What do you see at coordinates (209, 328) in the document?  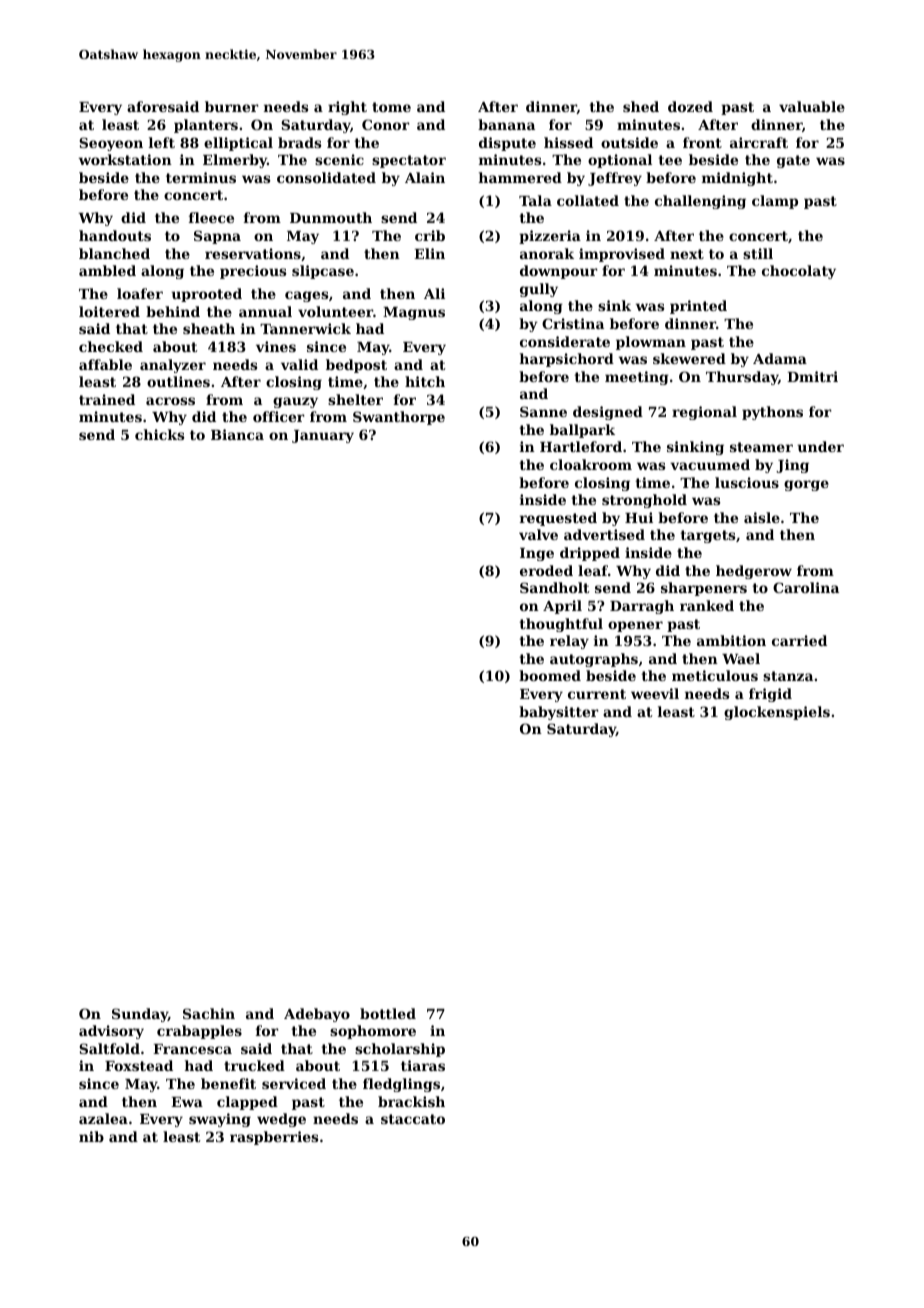 I see `sheath` at bounding box center [209, 328].
